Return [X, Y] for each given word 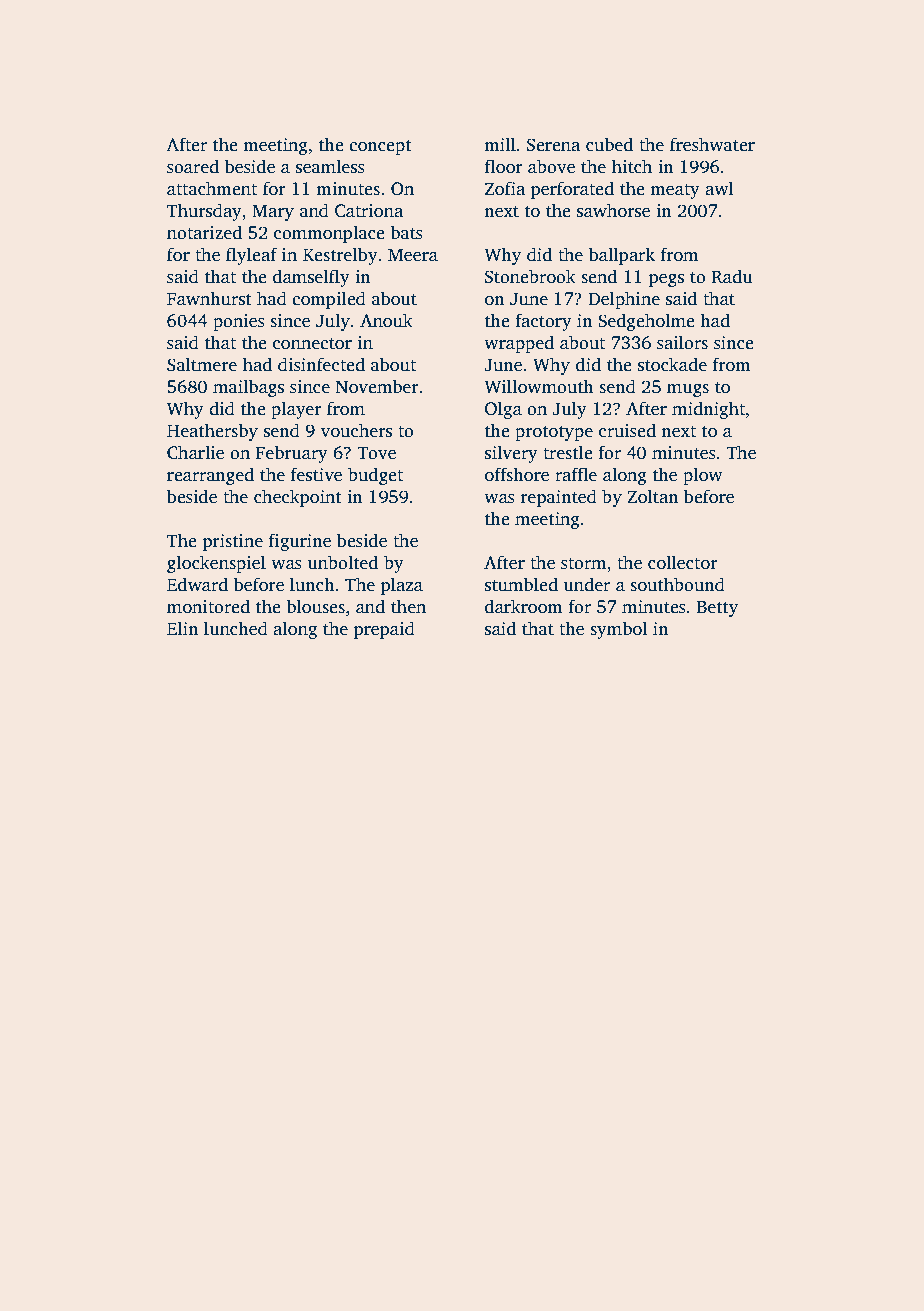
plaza [402, 586]
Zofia [505, 188]
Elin [183, 628]
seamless [330, 166]
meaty [675, 191]
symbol [618, 630]
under [587, 584]
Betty [717, 609]
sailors [682, 342]
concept [380, 147]
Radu [732, 276]
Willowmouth [539, 386]
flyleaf [252, 256]
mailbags [248, 388]
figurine [300, 542]
